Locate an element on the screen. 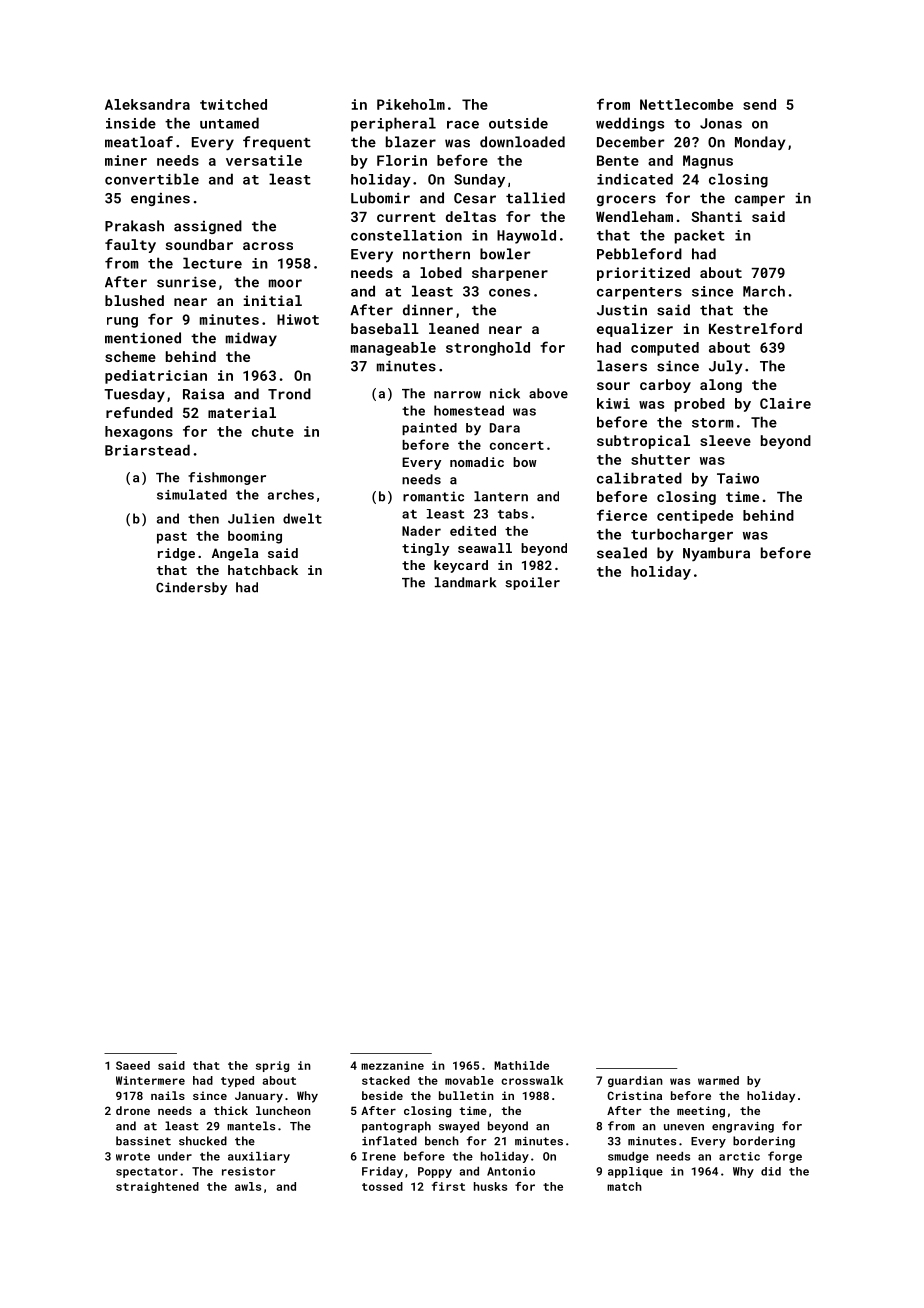  landmark is located at coordinates (465, 582).
